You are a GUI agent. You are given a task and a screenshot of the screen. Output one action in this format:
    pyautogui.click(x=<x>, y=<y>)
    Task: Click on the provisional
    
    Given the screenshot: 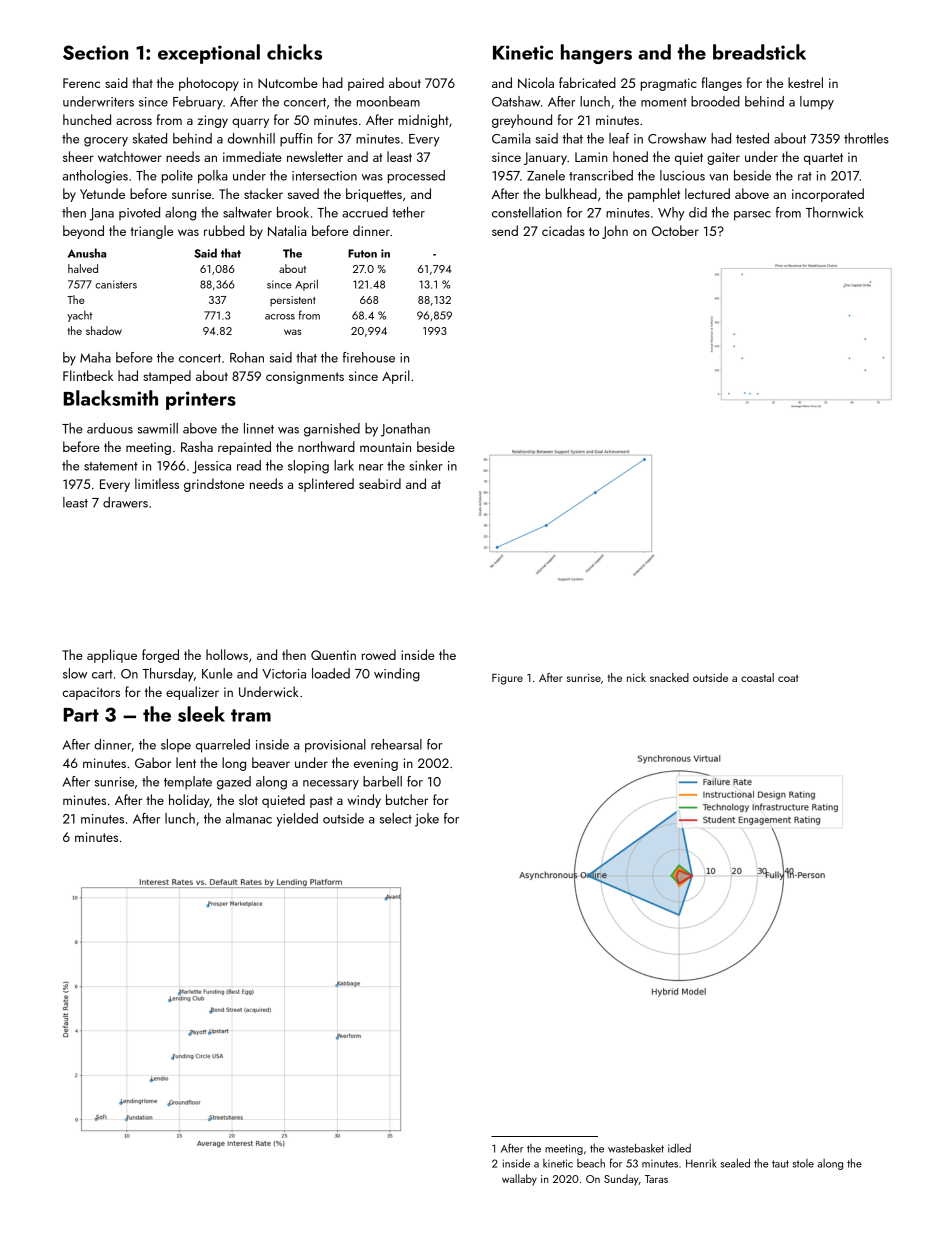 What is the action you would take?
    pyautogui.click(x=335, y=746)
